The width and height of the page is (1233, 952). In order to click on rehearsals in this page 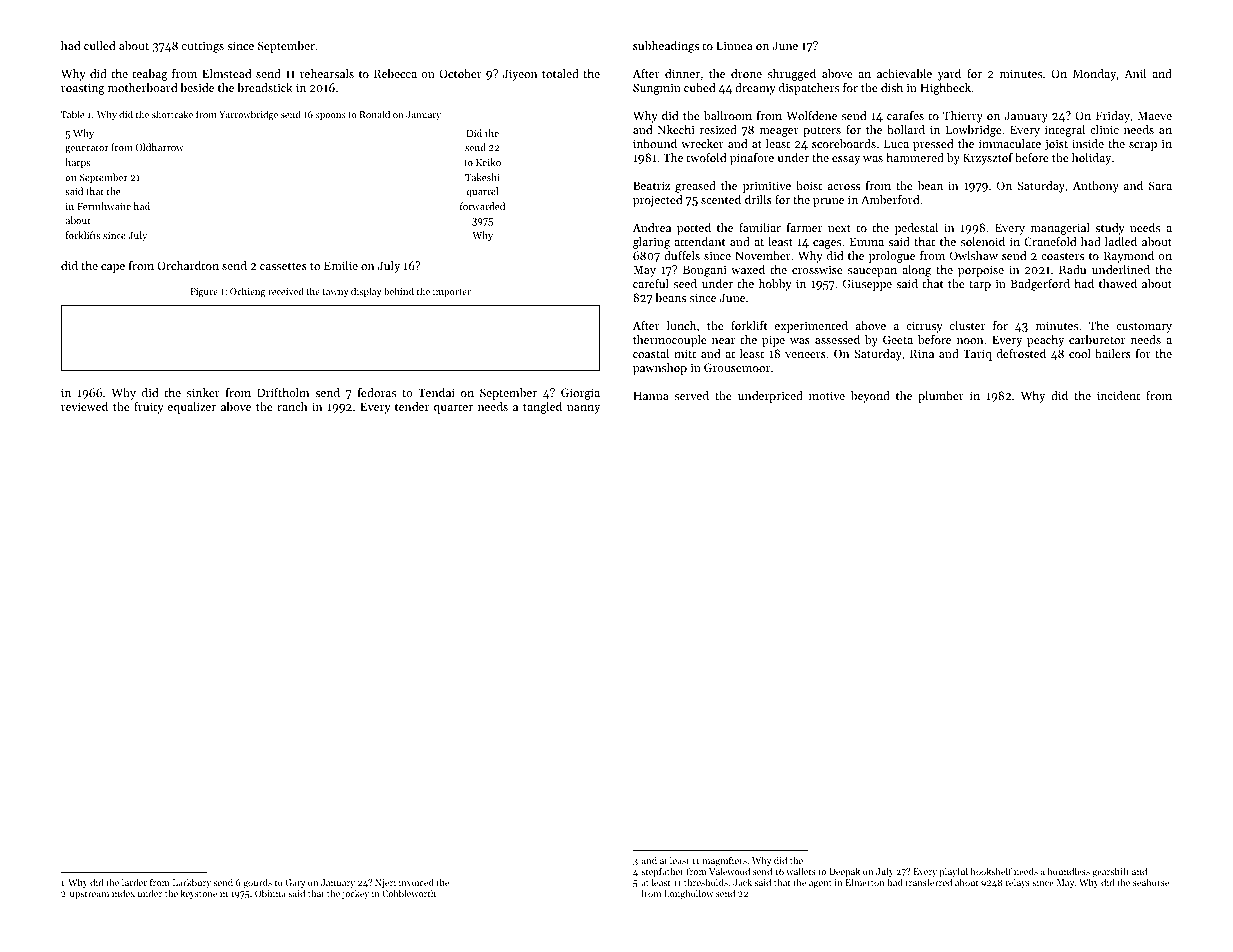, I will do `click(327, 73)`.
